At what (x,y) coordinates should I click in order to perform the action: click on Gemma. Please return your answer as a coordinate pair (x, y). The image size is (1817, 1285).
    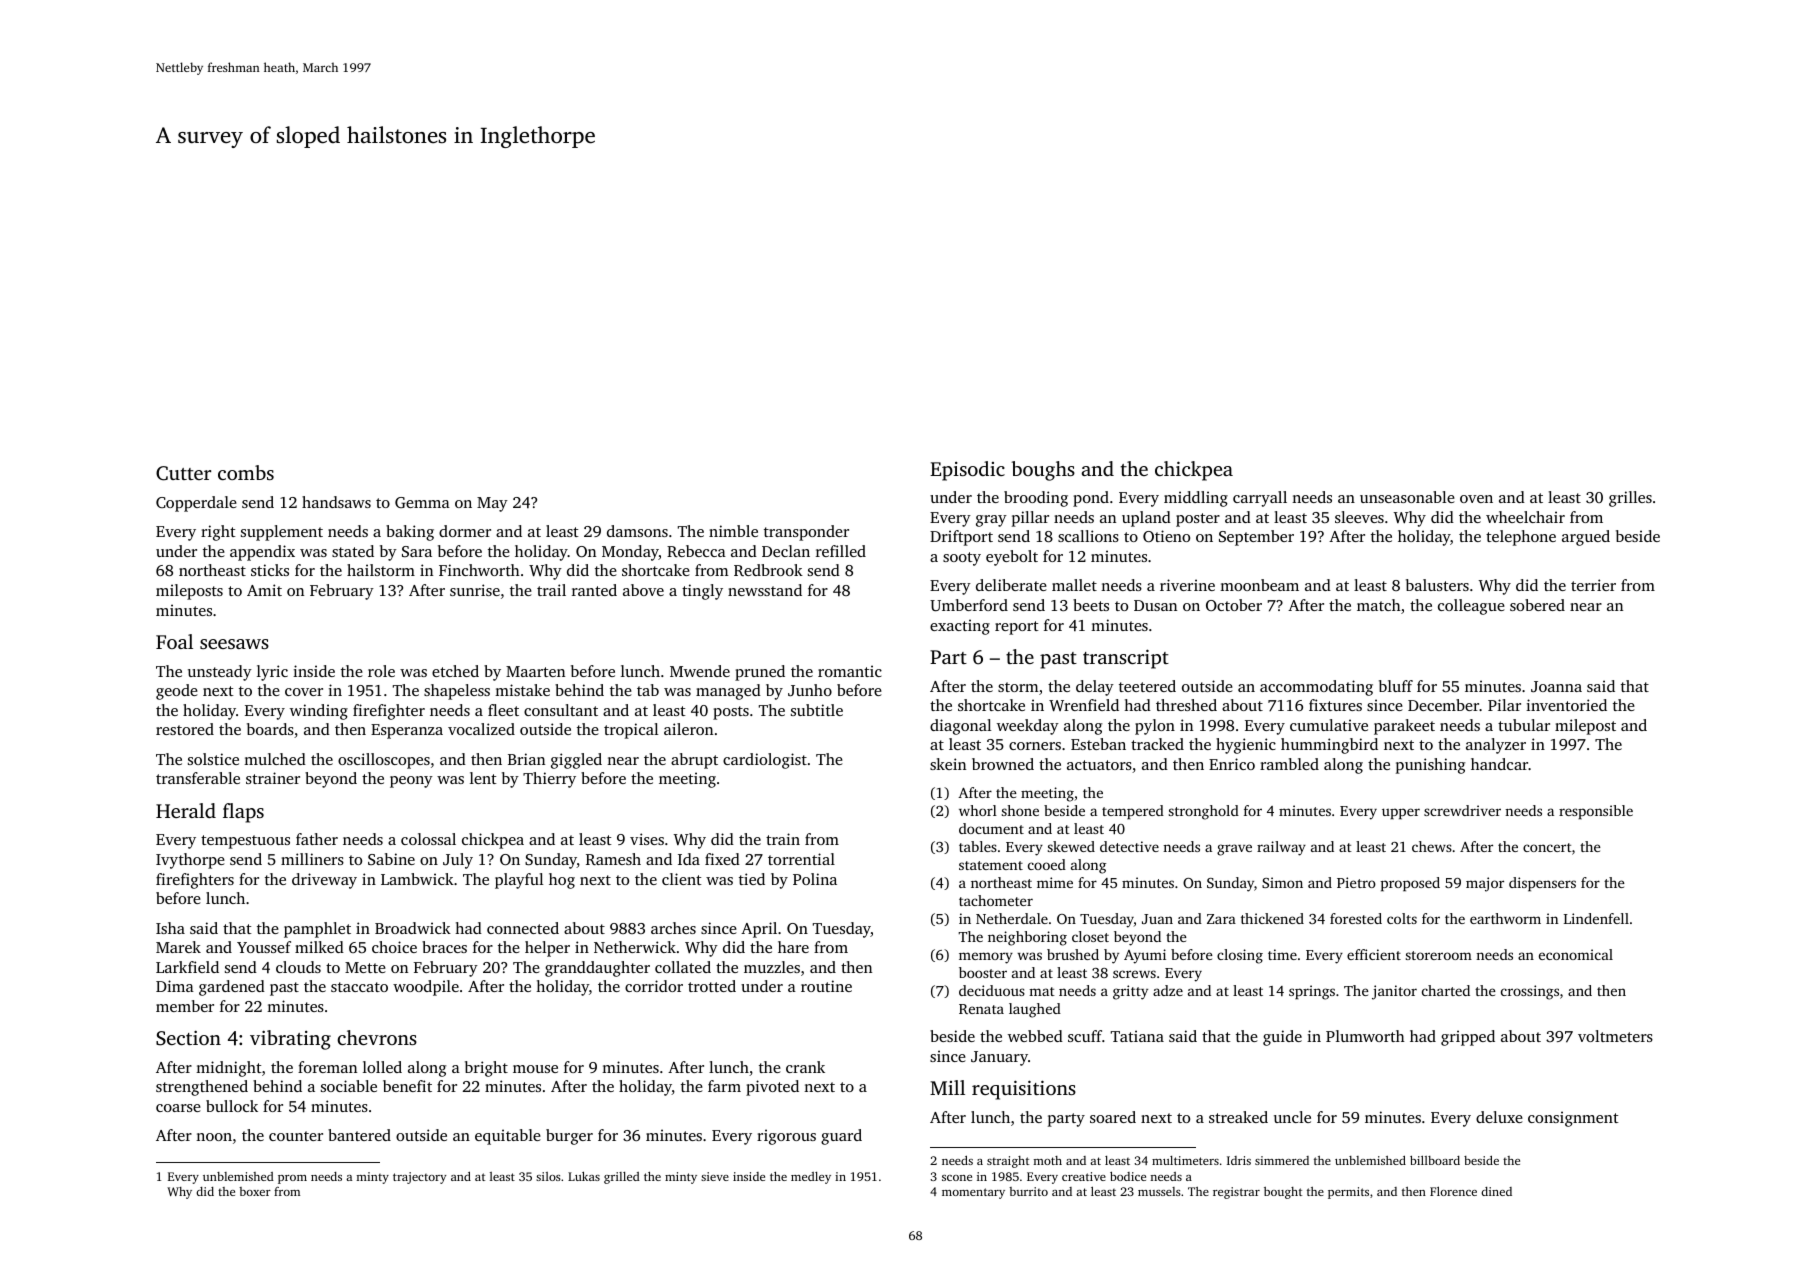
    Looking at the image, I should click on (422, 502).
